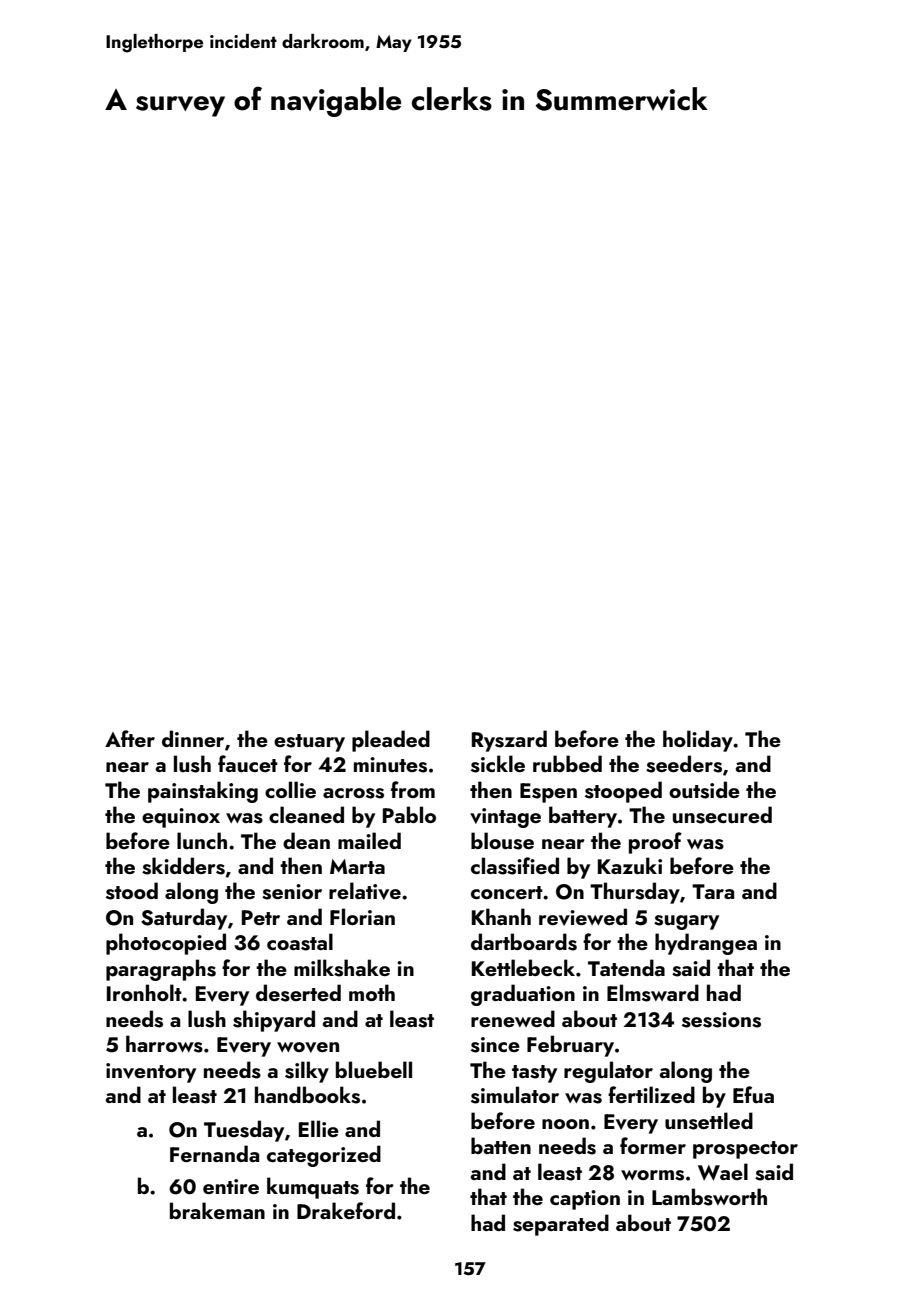  What do you see at coordinates (745, 1150) in the screenshot?
I see `prospector` at bounding box center [745, 1150].
